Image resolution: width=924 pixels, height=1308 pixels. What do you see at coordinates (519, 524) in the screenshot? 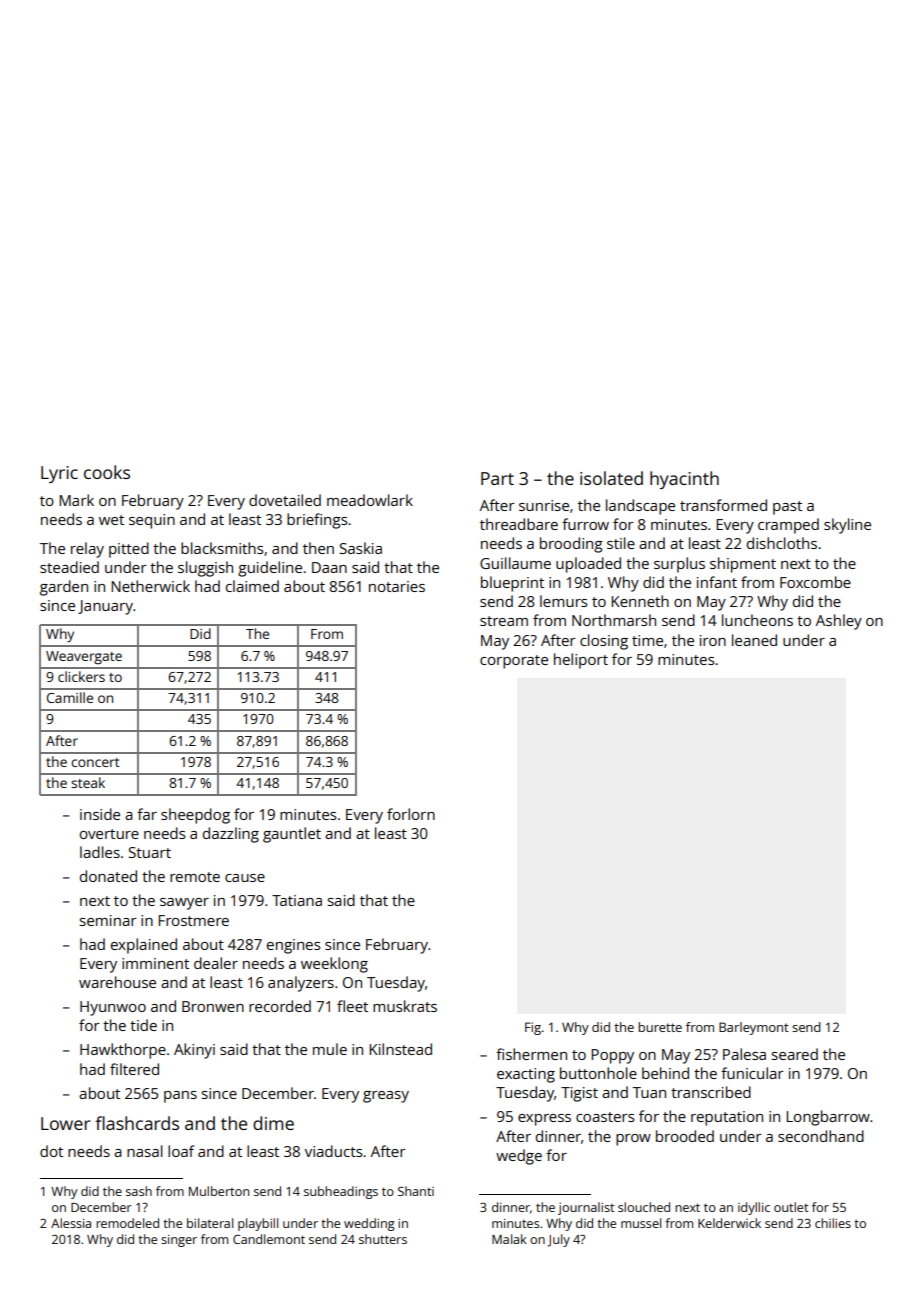
I see `threadbare` at bounding box center [519, 524].
